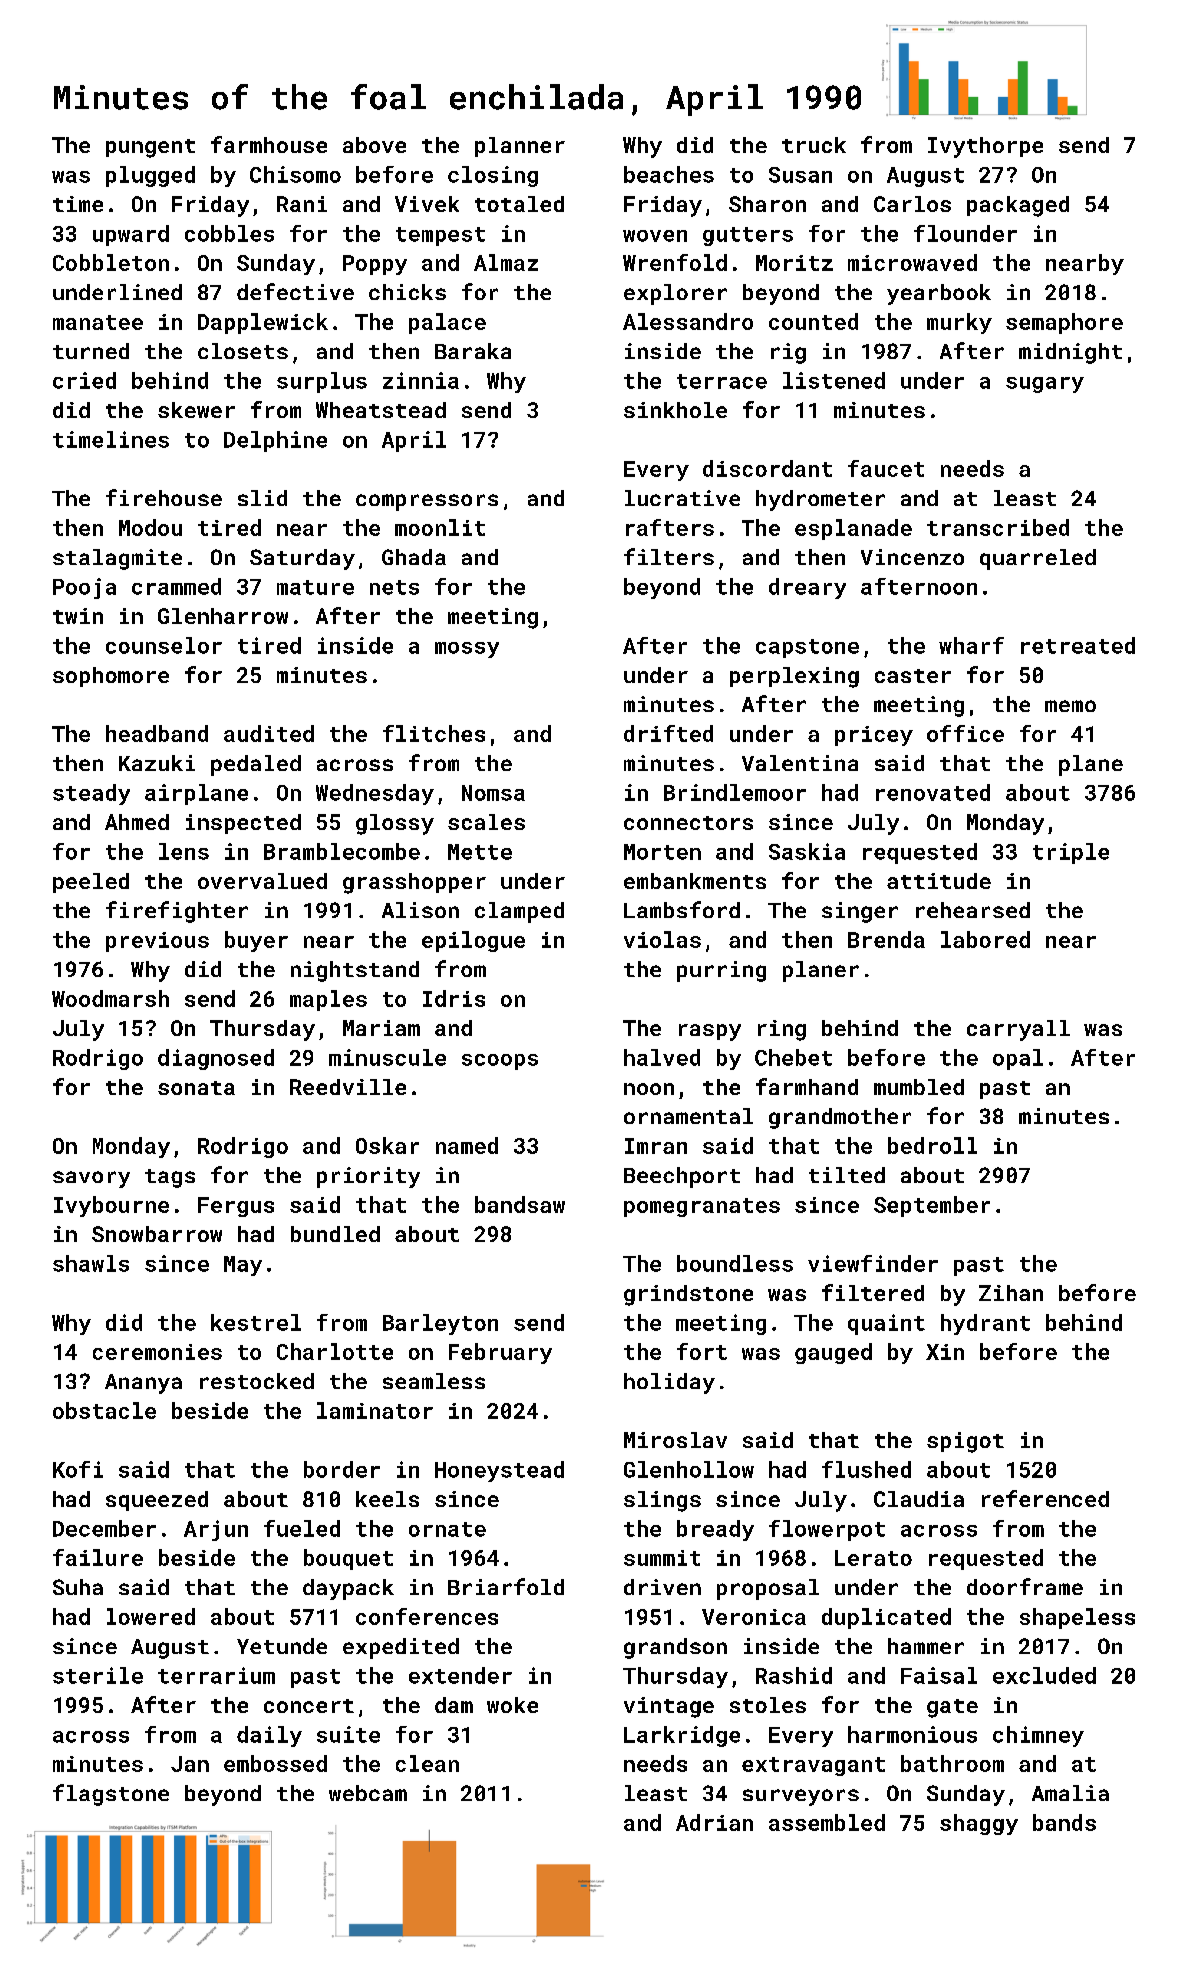 This screenshot has height=1968, width=1195. What do you see at coordinates (282, 1646) in the screenshot?
I see `Yetunde` at bounding box center [282, 1646].
